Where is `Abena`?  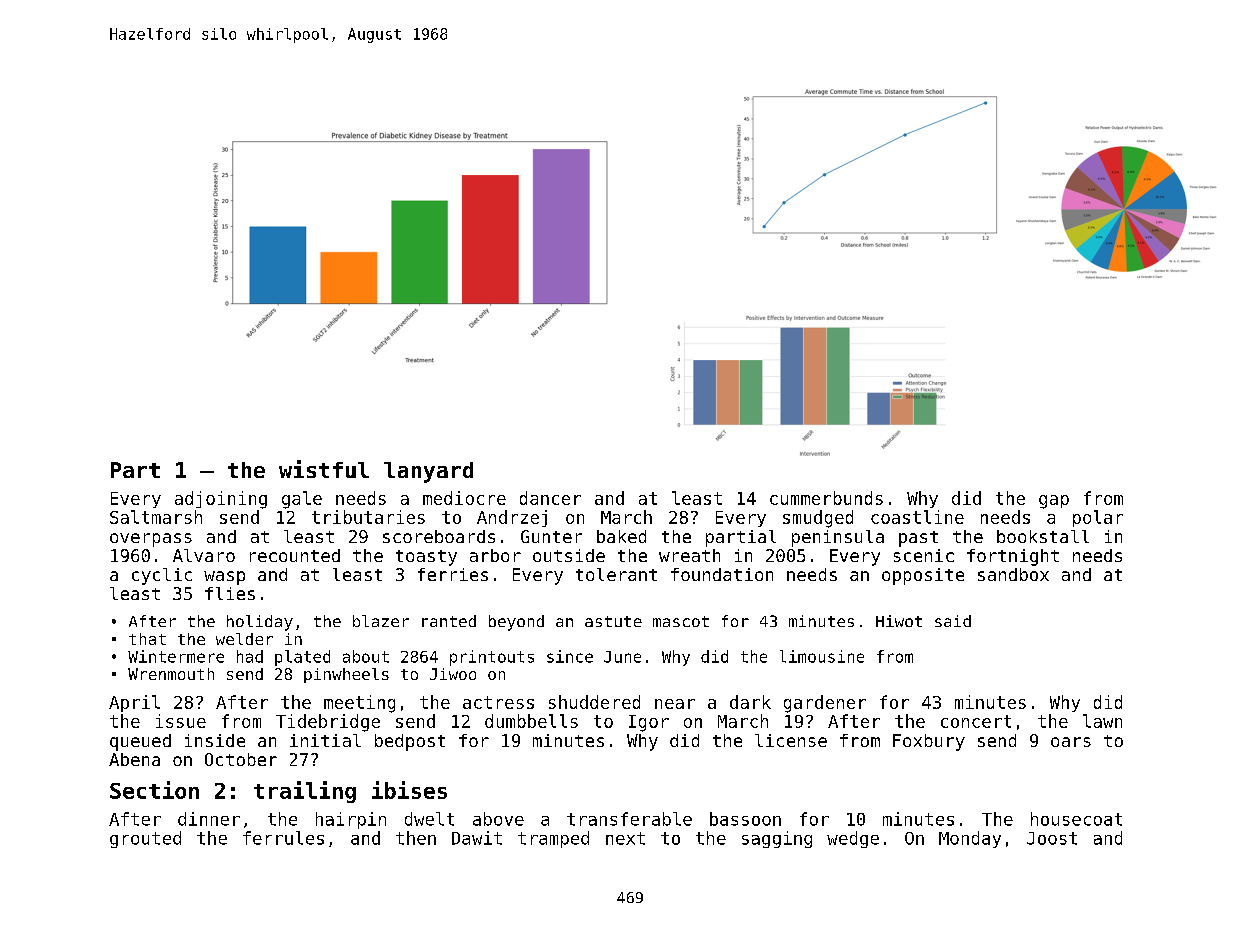
Abena is located at coordinates (134, 759).
